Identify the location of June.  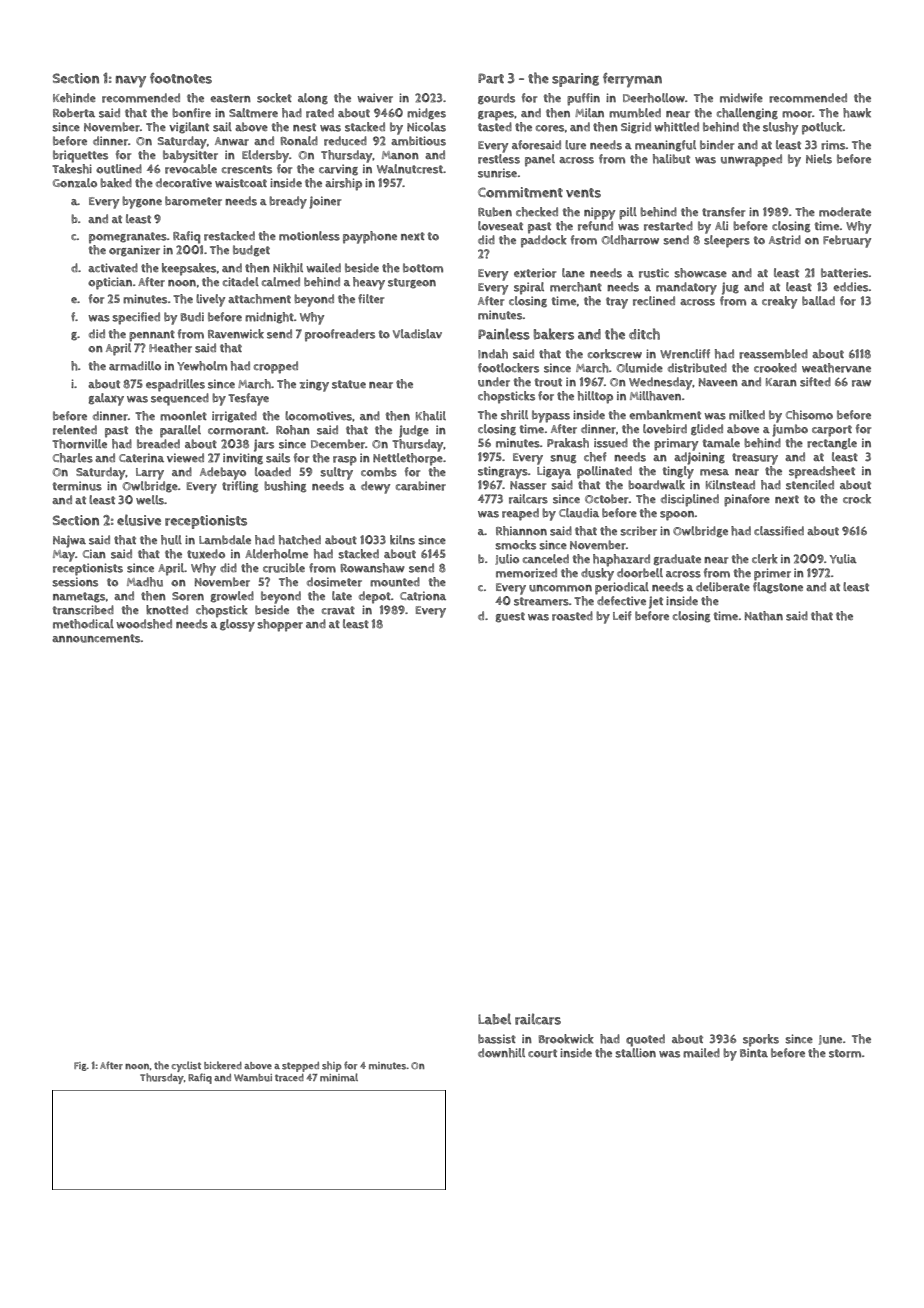
(830, 1040).
